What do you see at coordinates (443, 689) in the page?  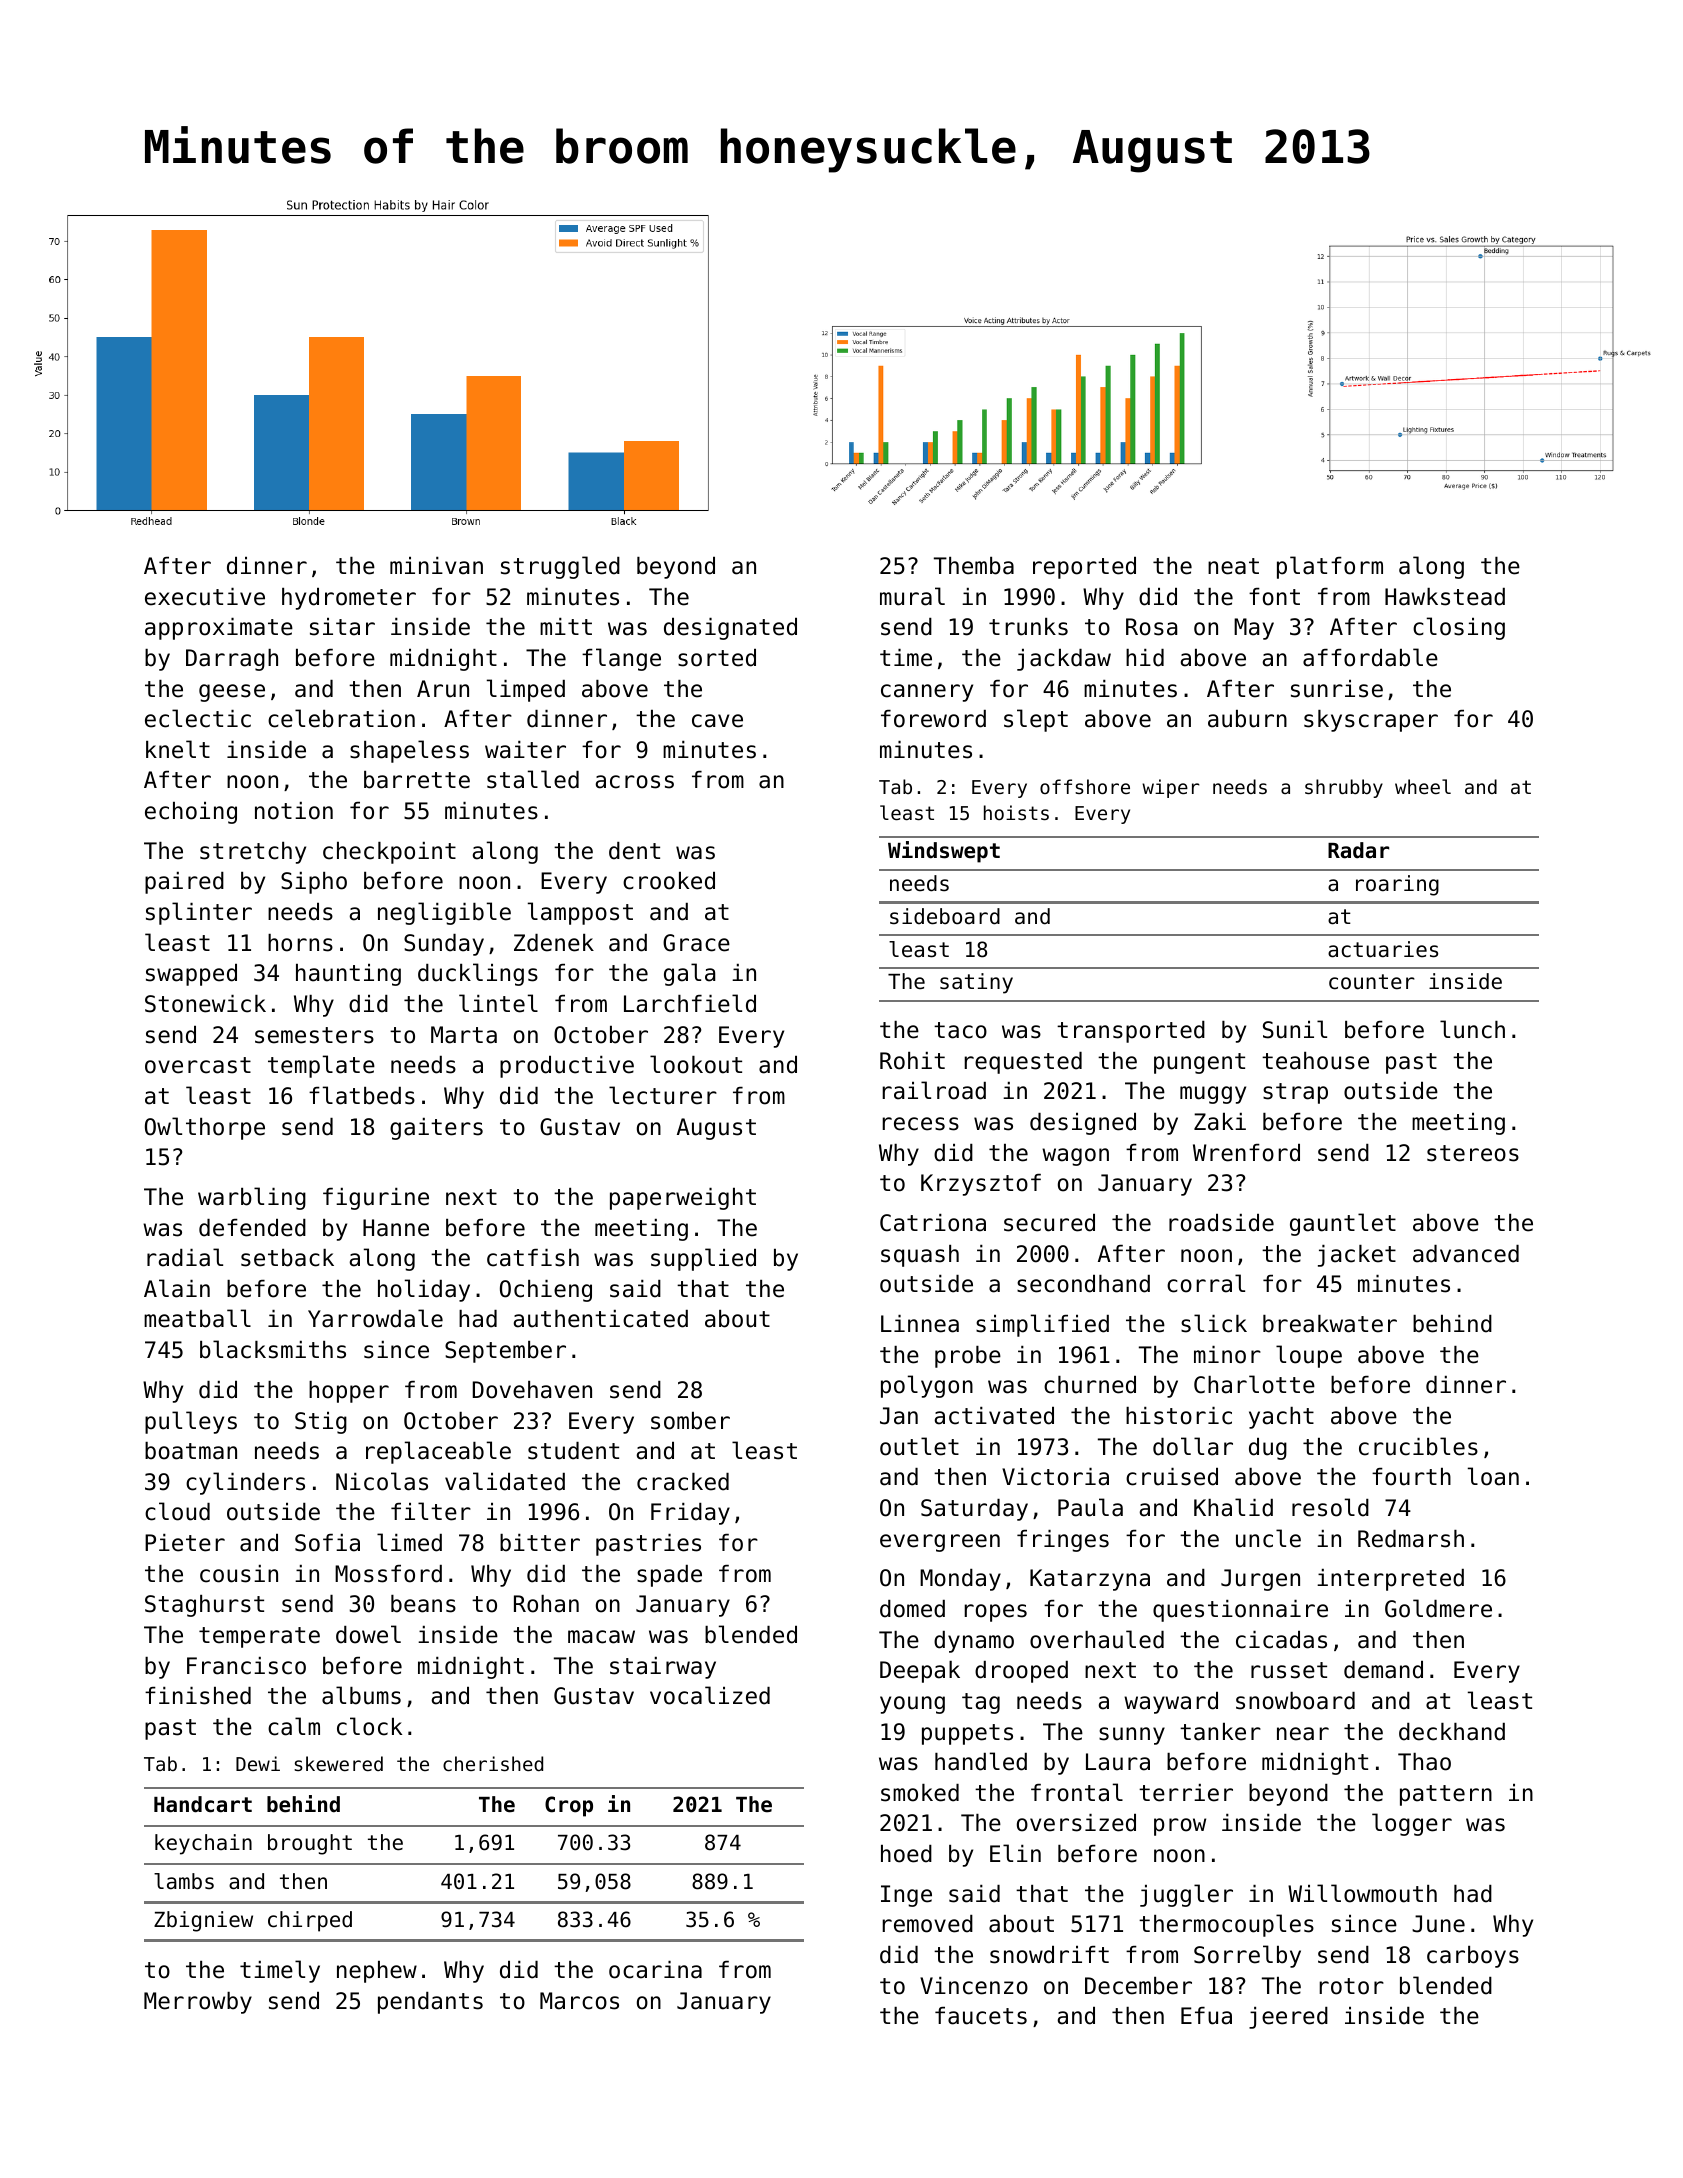 I see `Arun` at bounding box center [443, 689].
